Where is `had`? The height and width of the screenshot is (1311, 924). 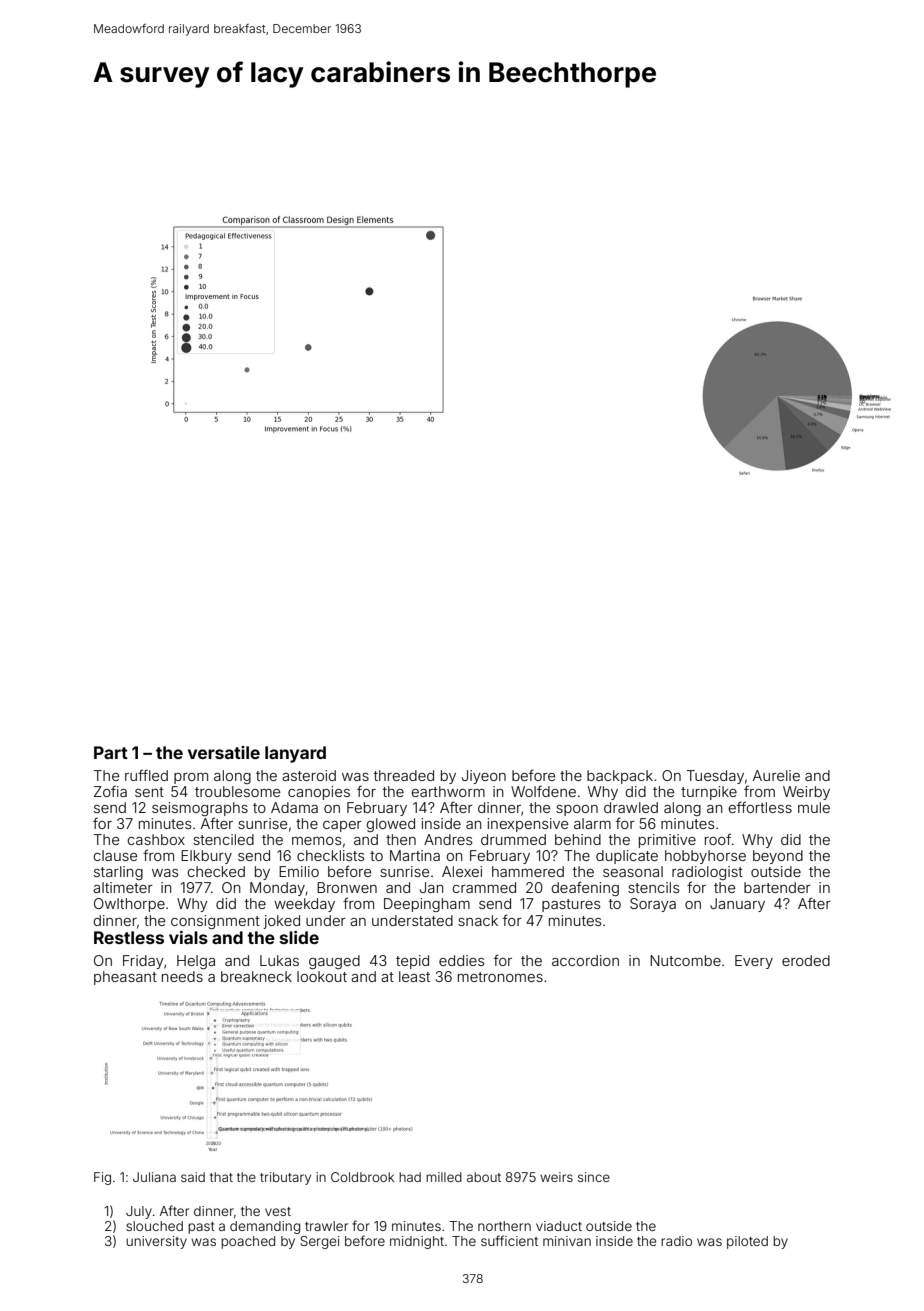 had is located at coordinates (410, 1177).
